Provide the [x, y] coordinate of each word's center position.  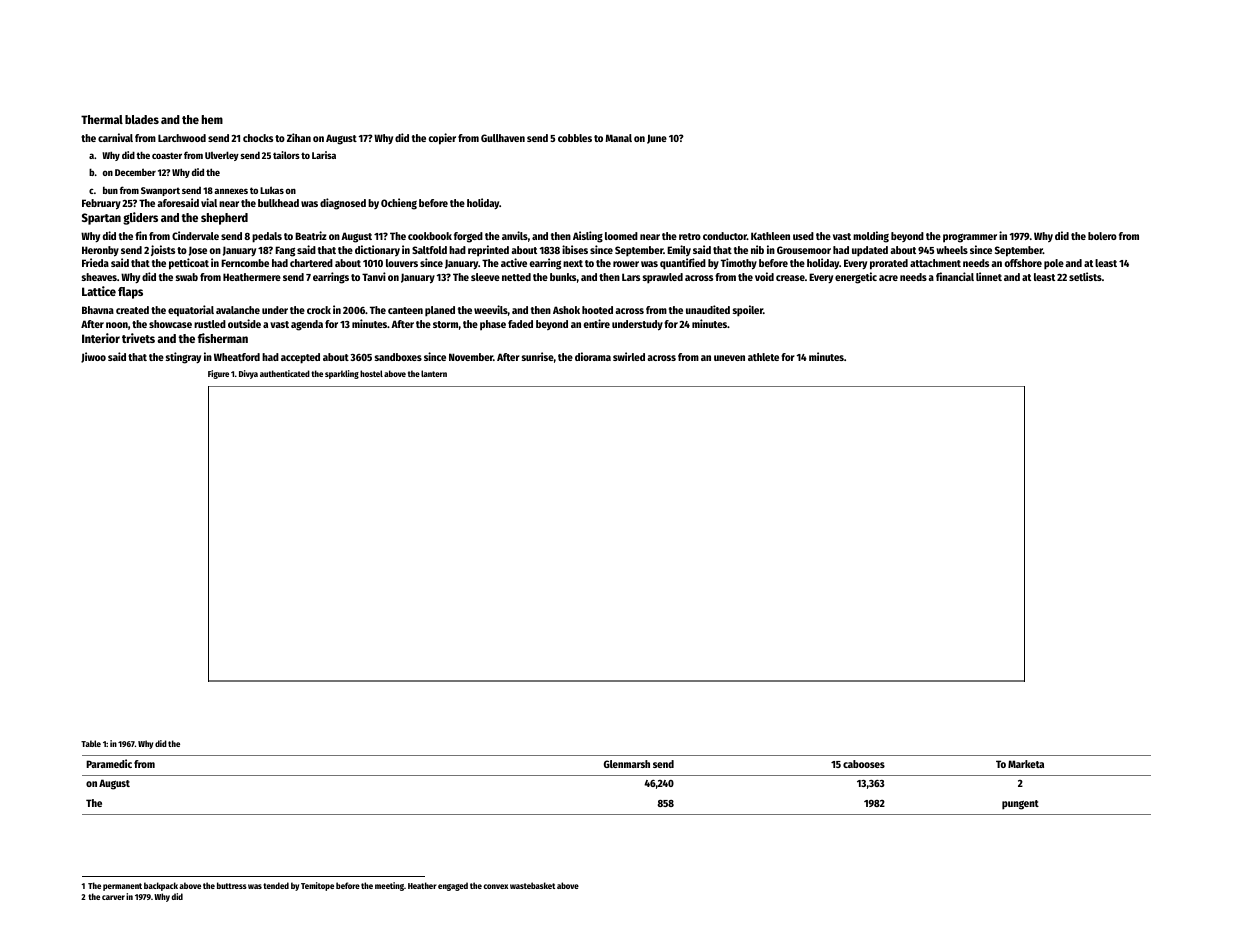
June [657, 139]
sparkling [342, 374]
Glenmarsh [627, 764]
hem [212, 119]
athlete [763, 357]
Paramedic [109, 763]
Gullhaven [503, 138]
